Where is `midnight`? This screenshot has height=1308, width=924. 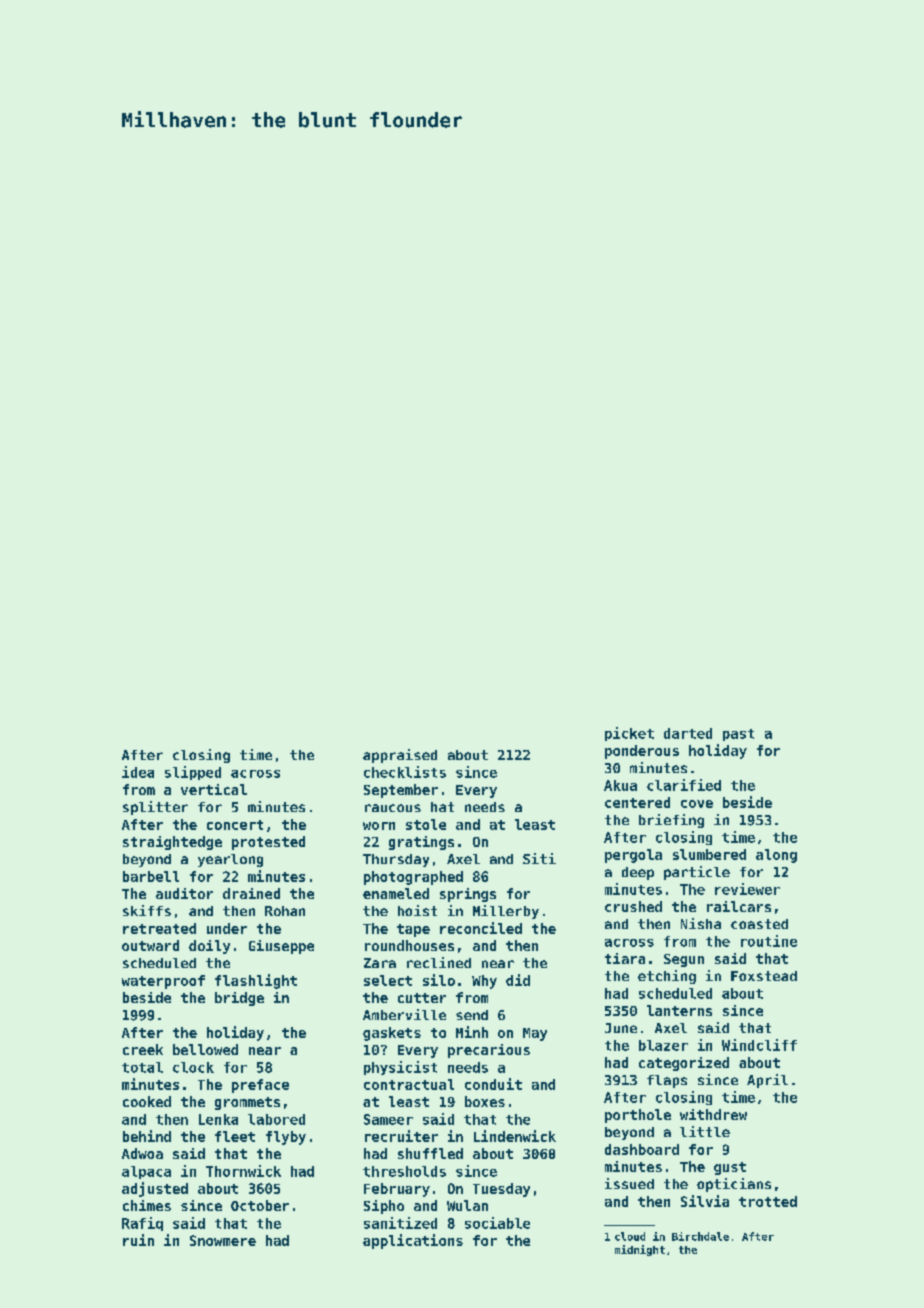
midnight is located at coordinates (640, 1250).
